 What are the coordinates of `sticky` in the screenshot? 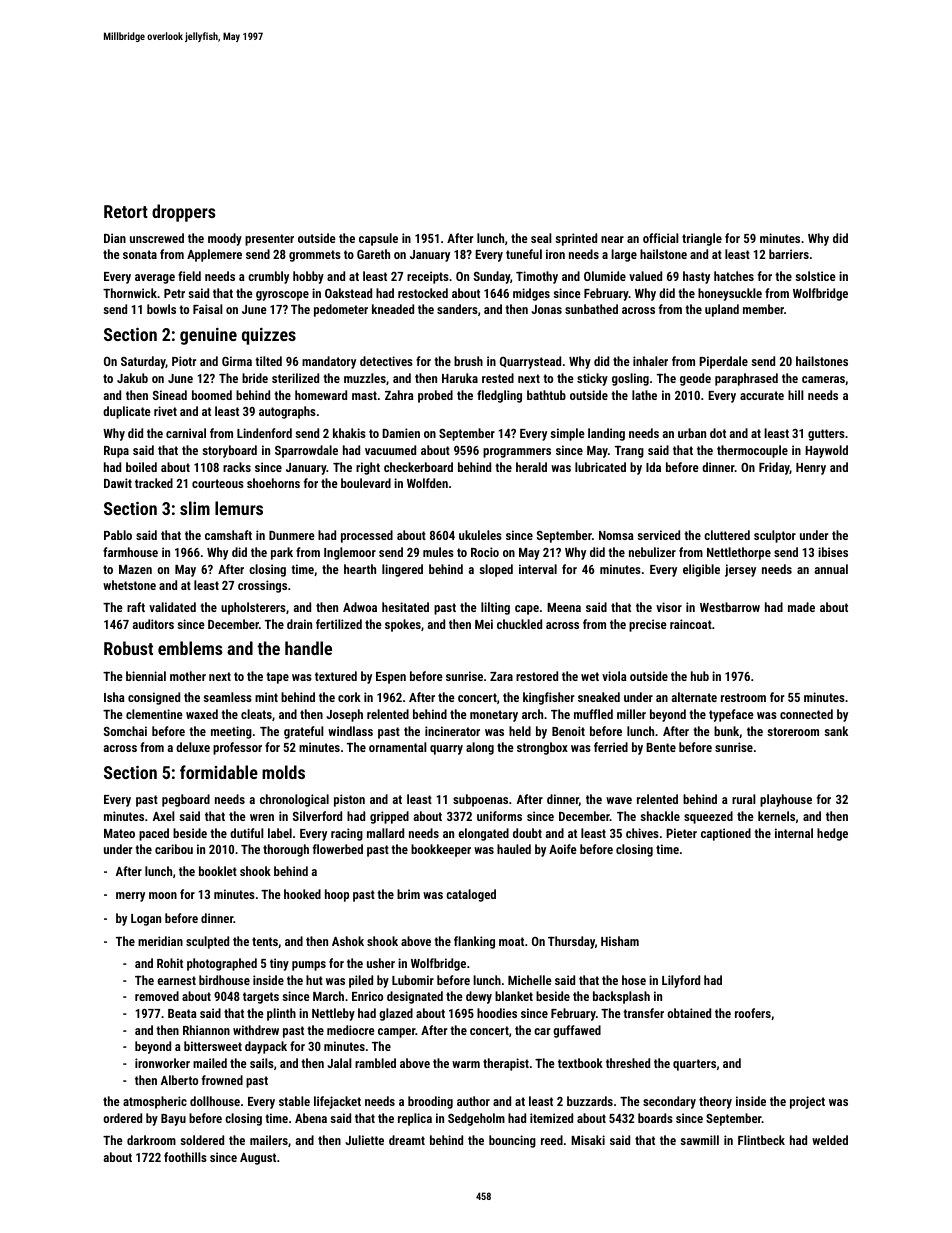 It's located at (592, 379).
